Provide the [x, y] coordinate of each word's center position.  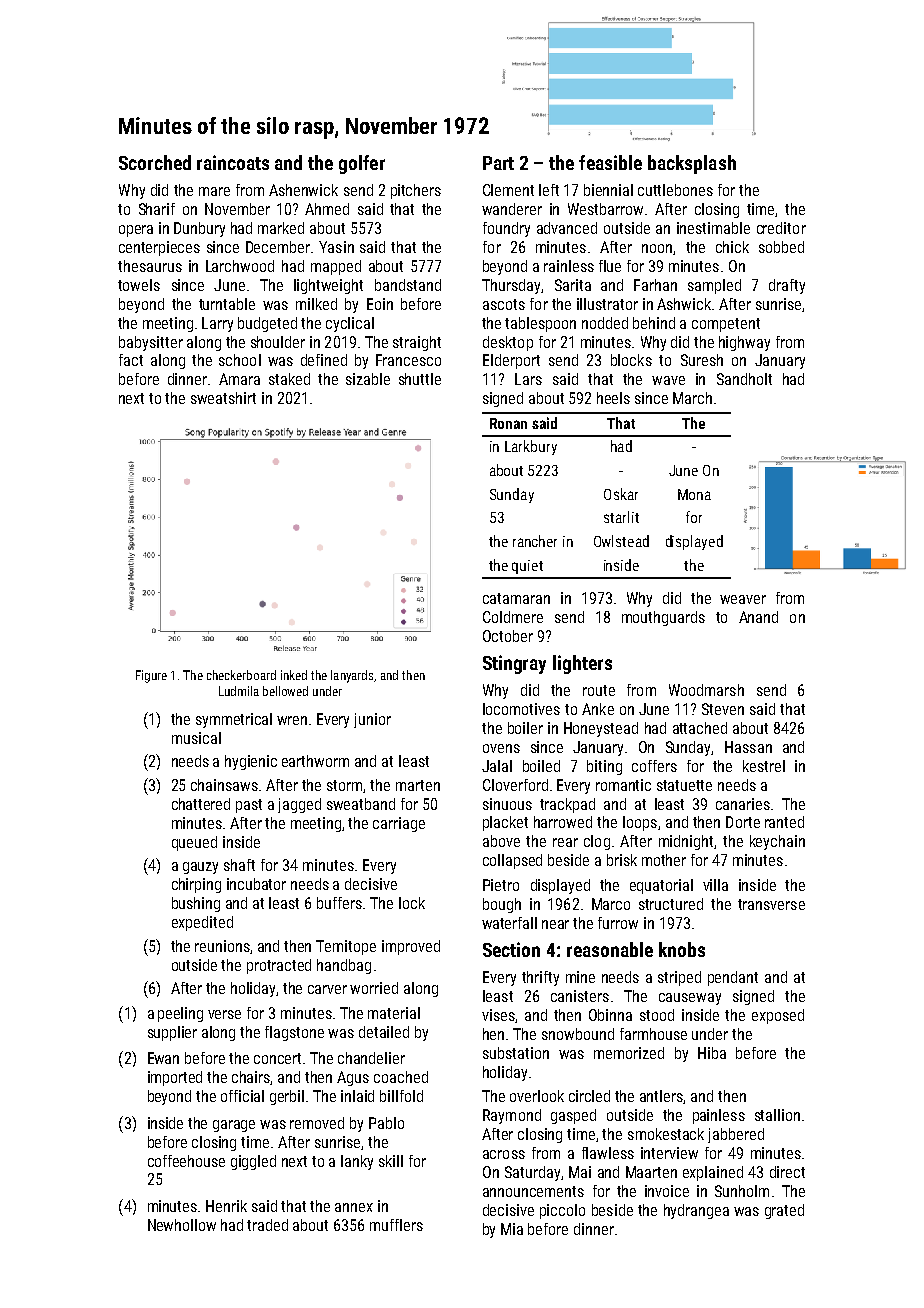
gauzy [200, 868]
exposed [778, 1016]
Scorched [155, 162]
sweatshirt [223, 398]
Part [498, 163]
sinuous [507, 804]
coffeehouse [186, 1161]
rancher [535, 541]
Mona [694, 494]
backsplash [692, 164]
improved [411, 947]
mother [664, 860]
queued [194, 843]
